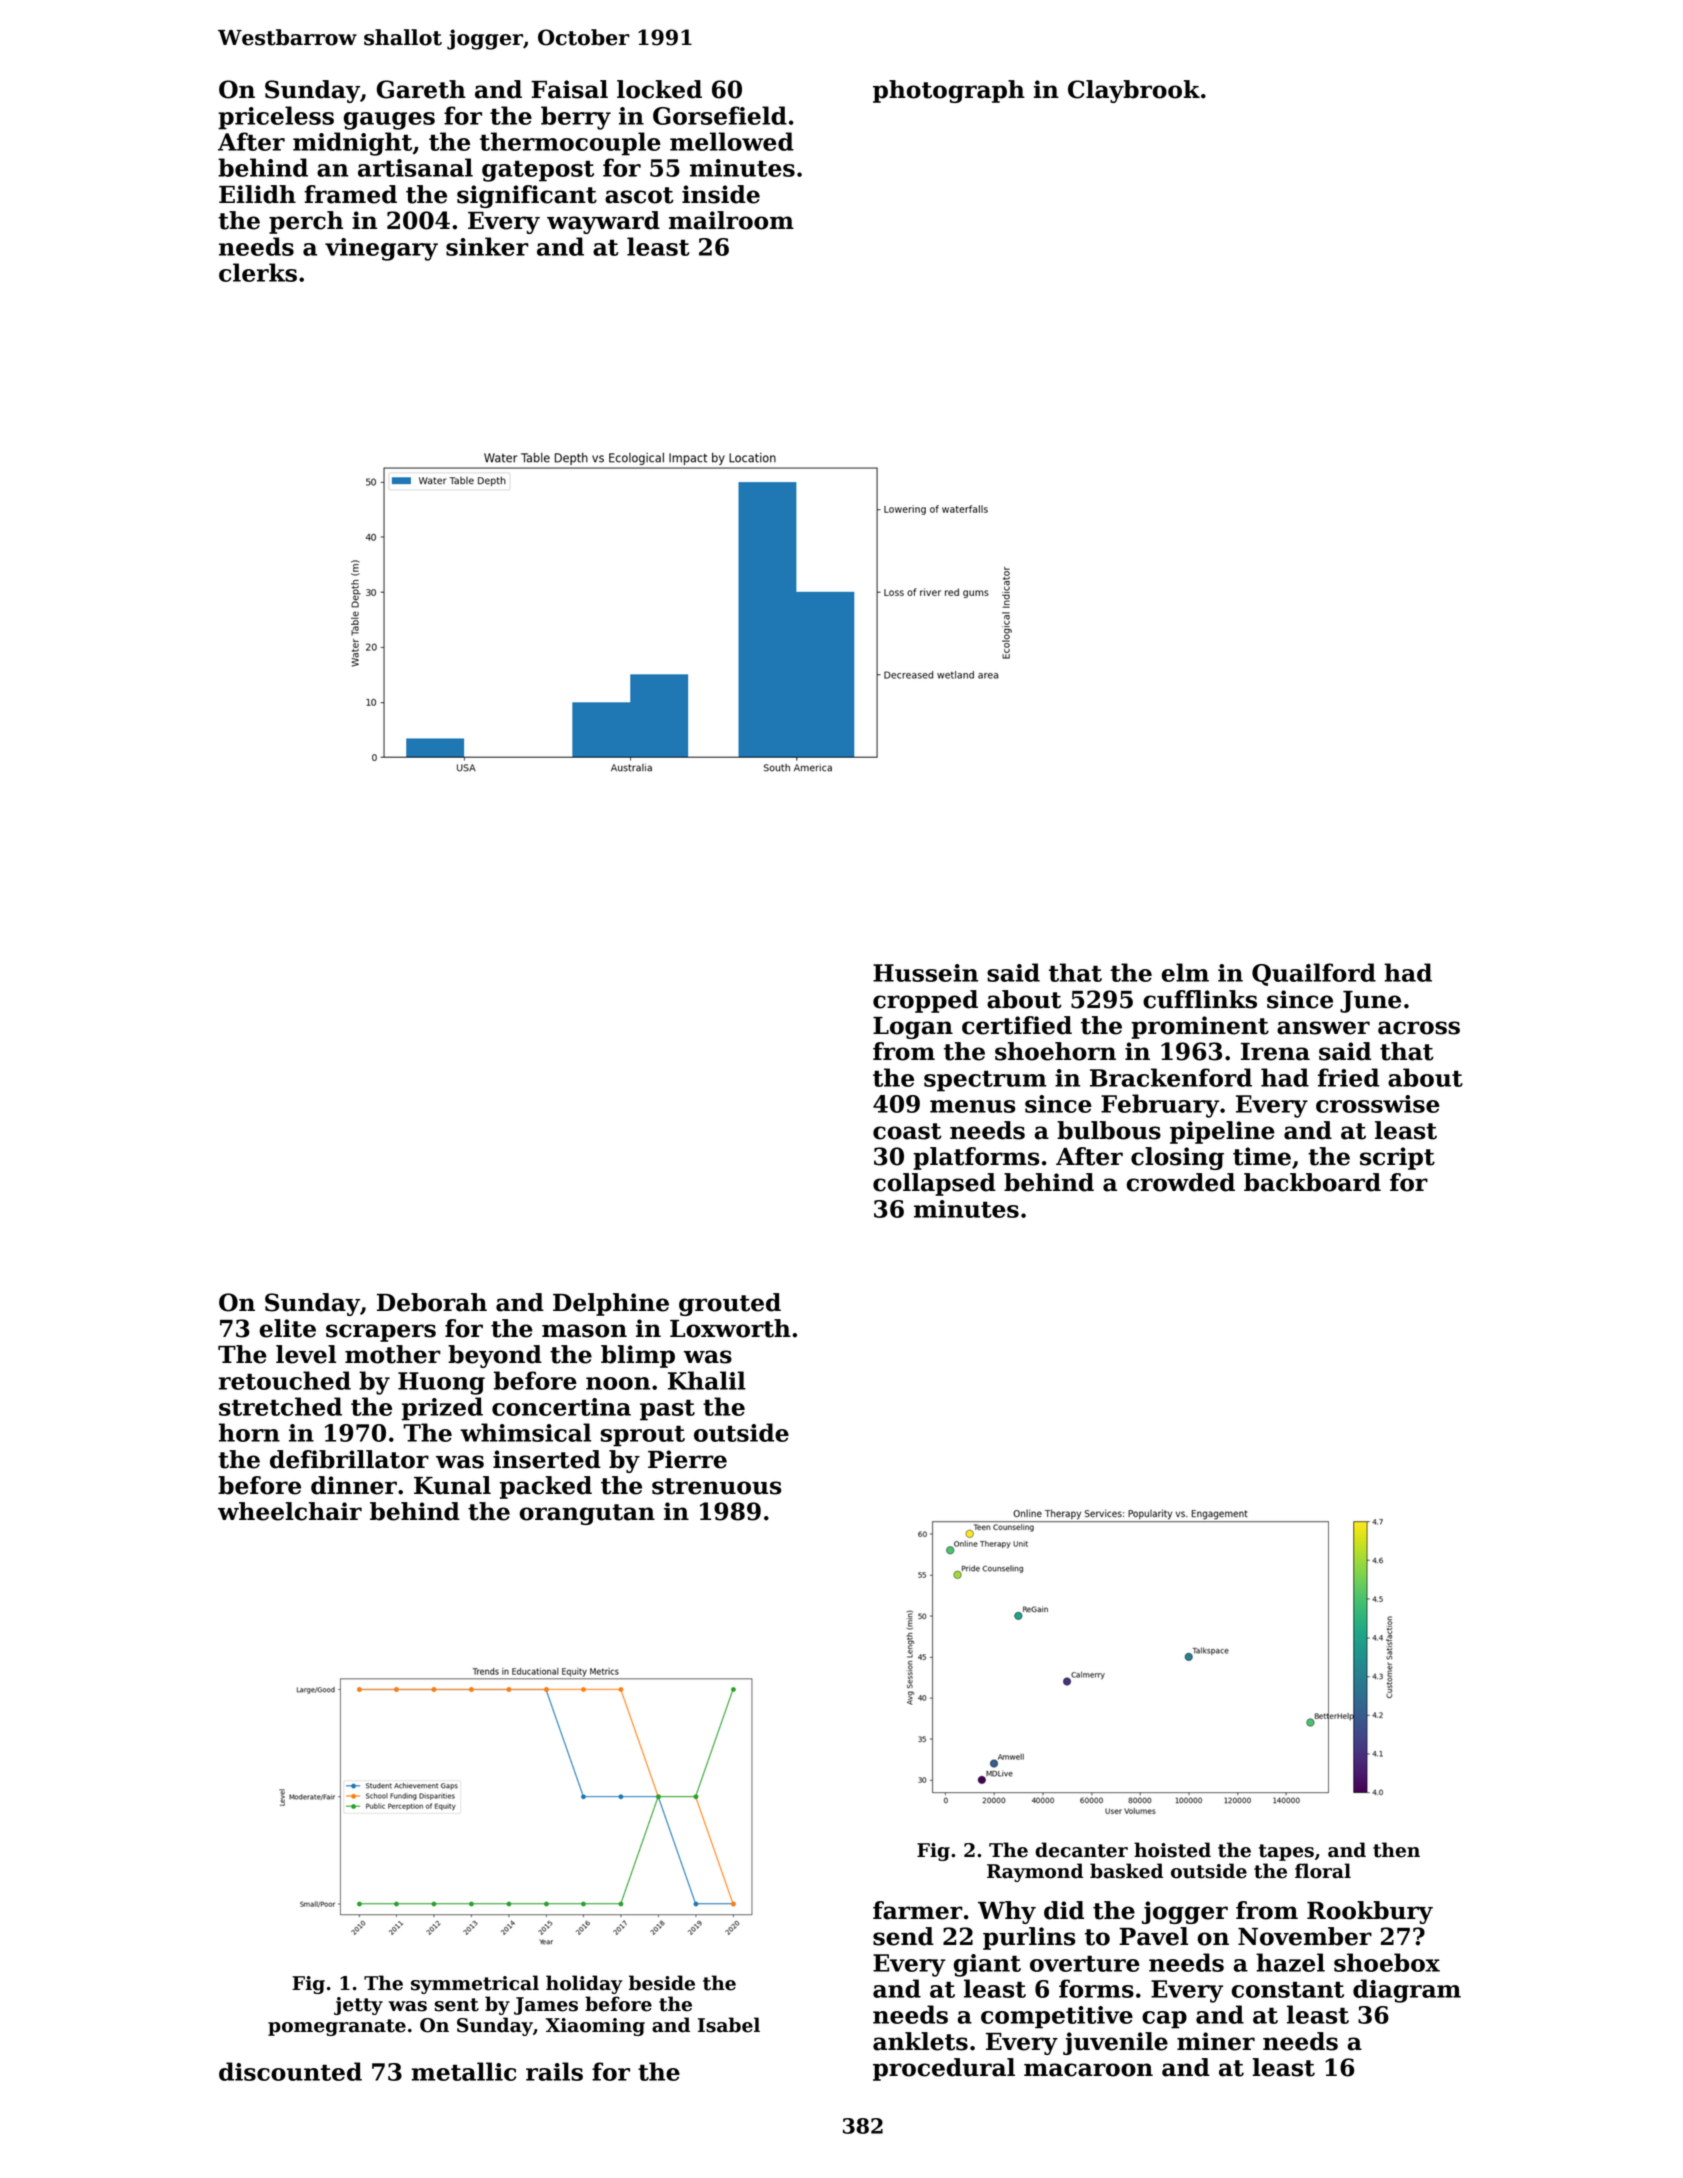 This page has width=1683, height=2178. I want to click on wheelchair, so click(290, 1511).
